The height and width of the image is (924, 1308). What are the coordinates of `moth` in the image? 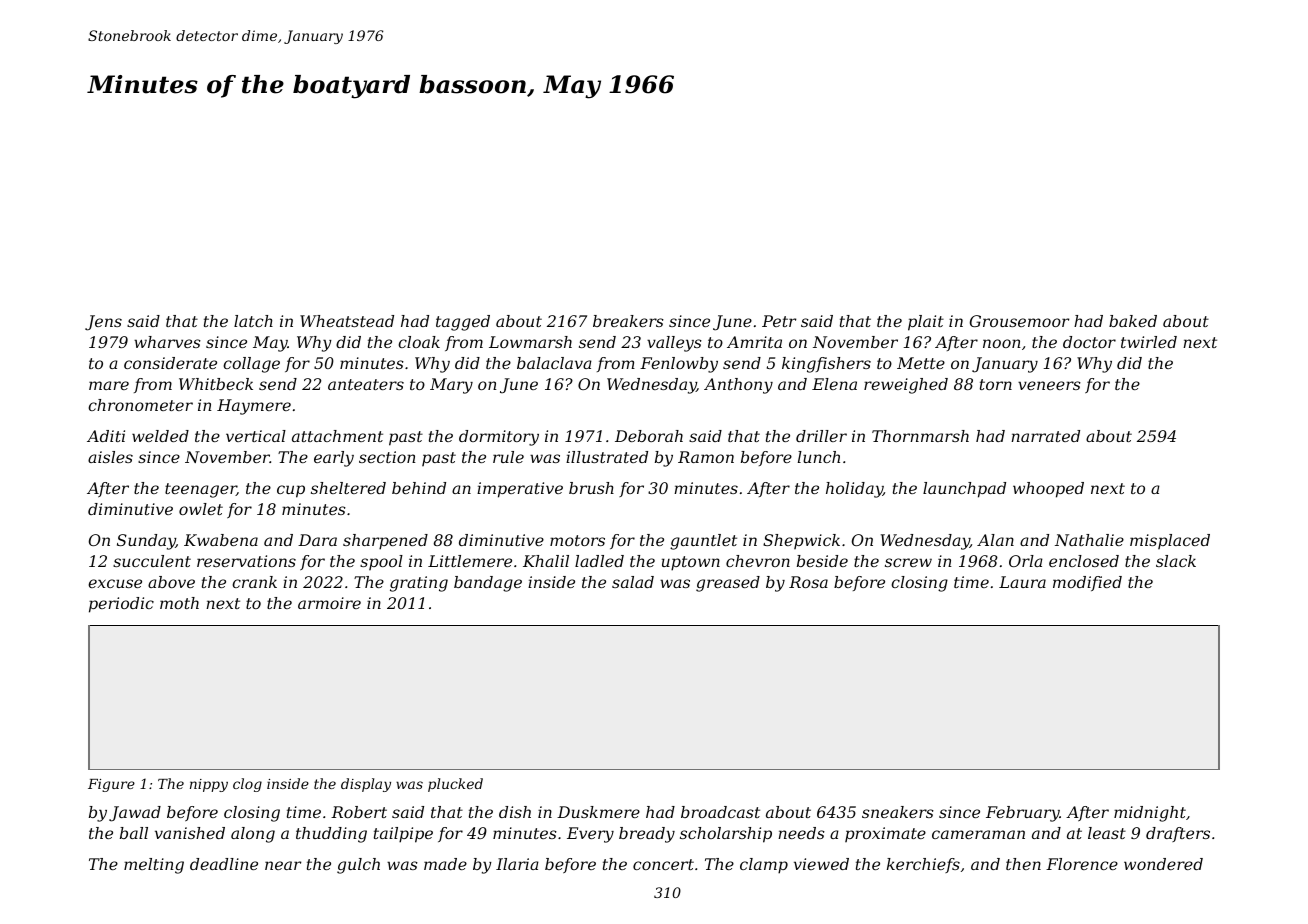 It's located at (179, 603).
